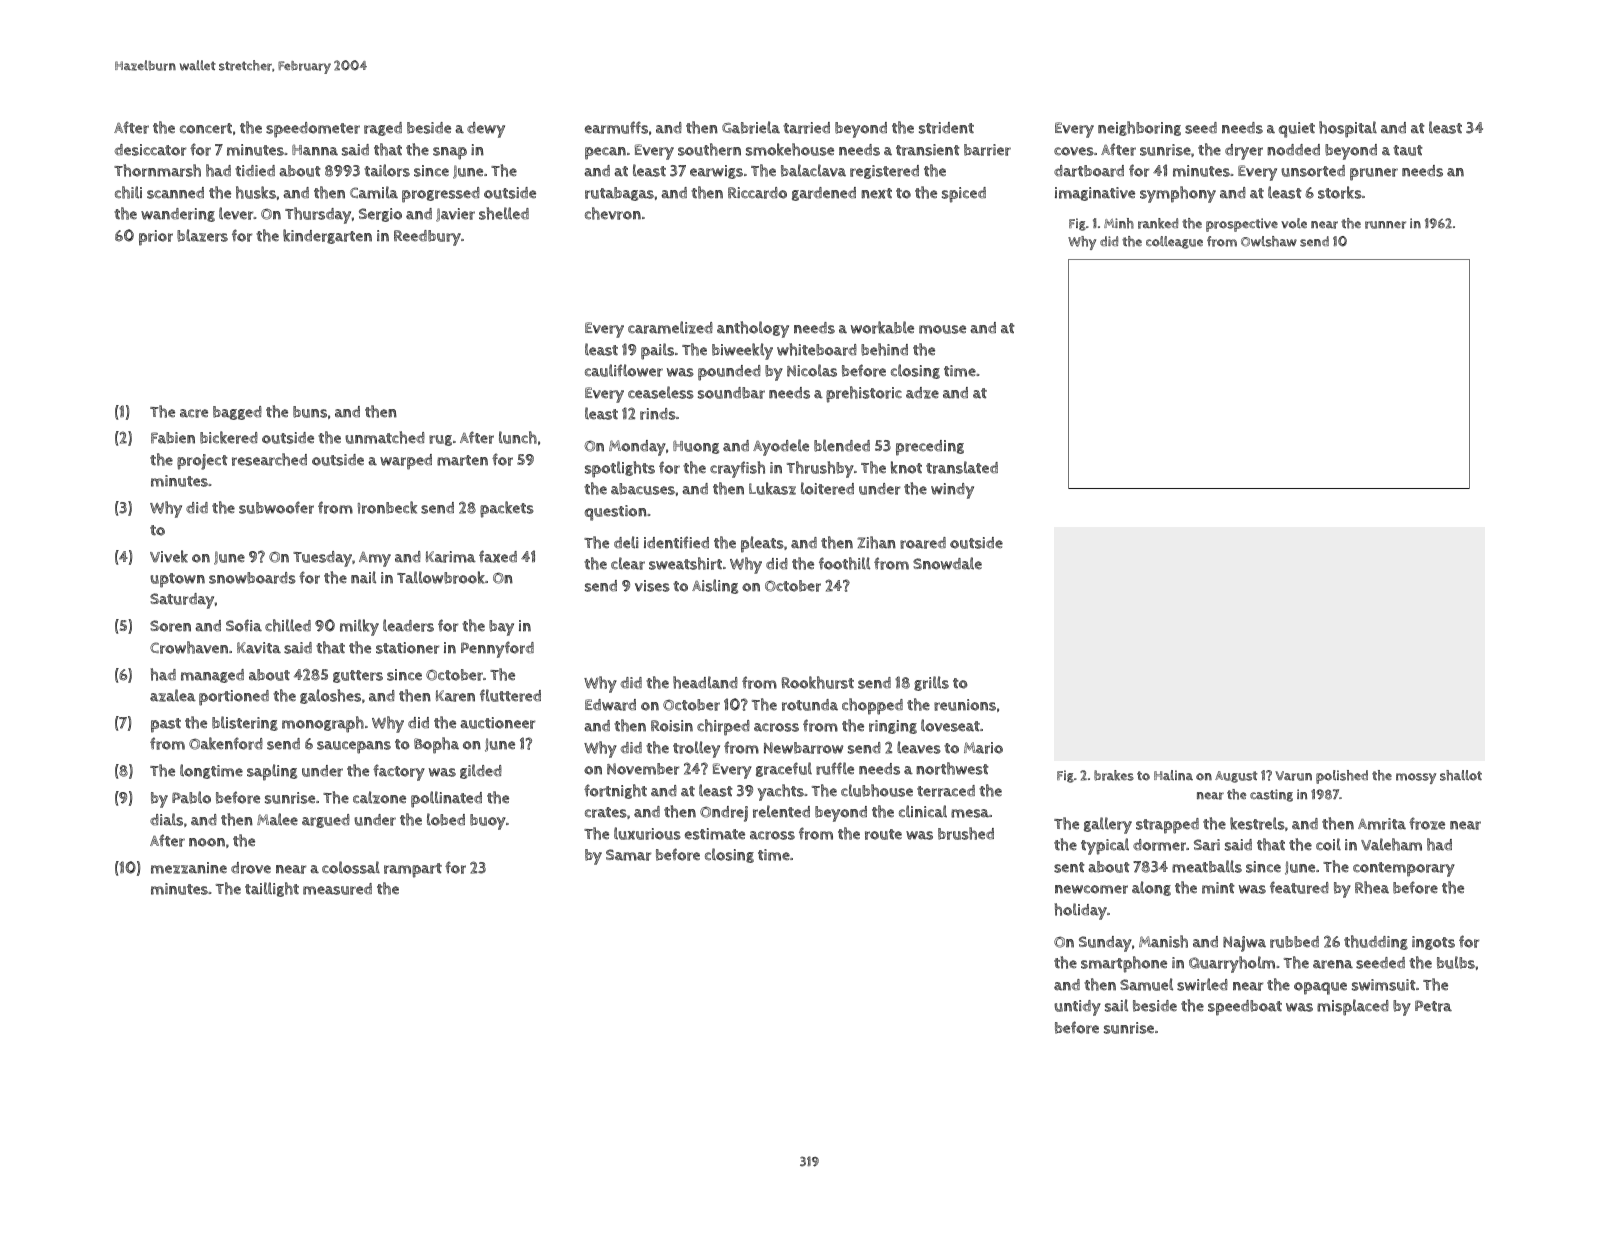 This screenshot has height=1235, width=1599. Describe the element at coordinates (310, 412) in the screenshot. I see `buns` at that location.
